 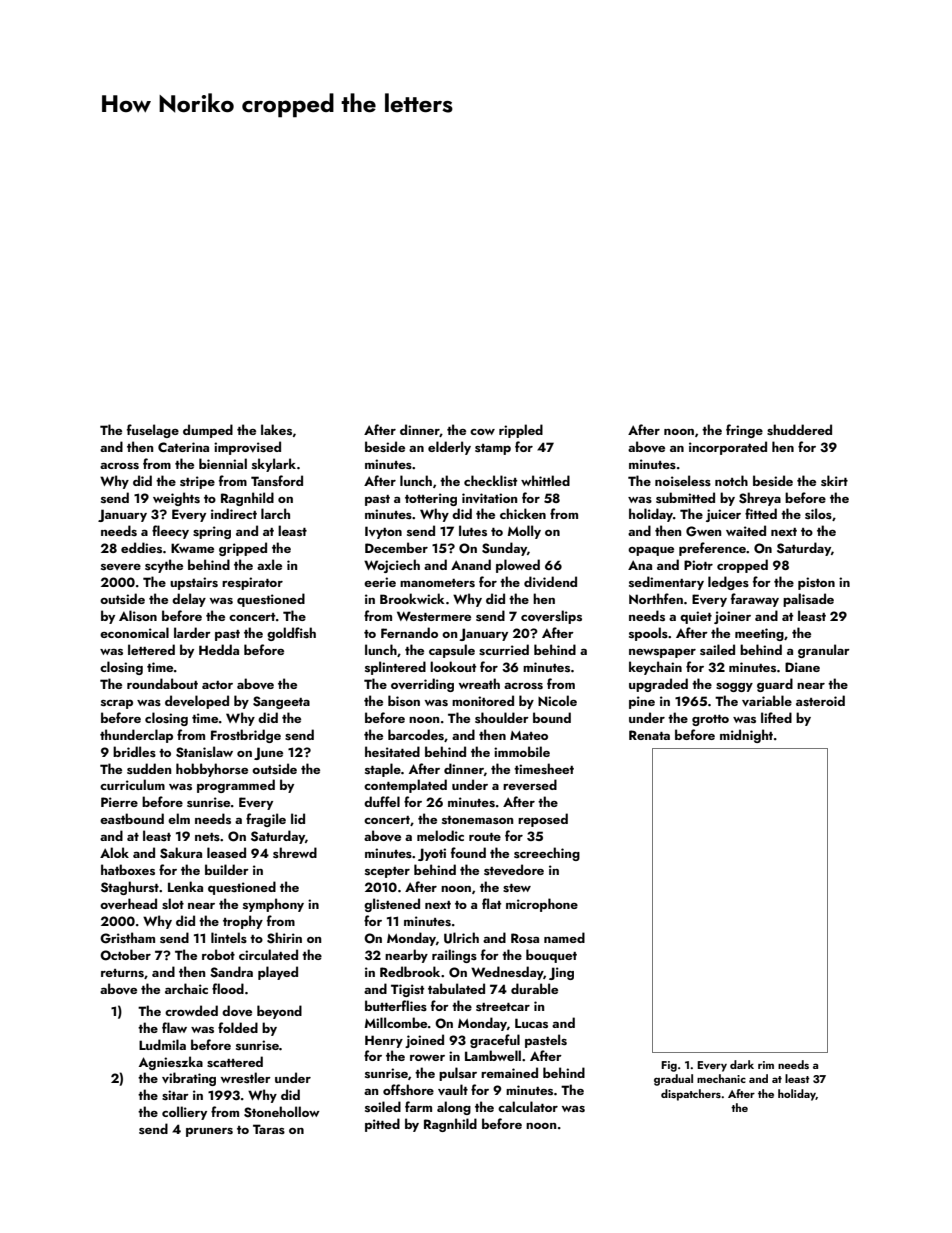 What do you see at coordinates (117, 704) in the page?
I see `scrap` at bounding box center [117, 704].
